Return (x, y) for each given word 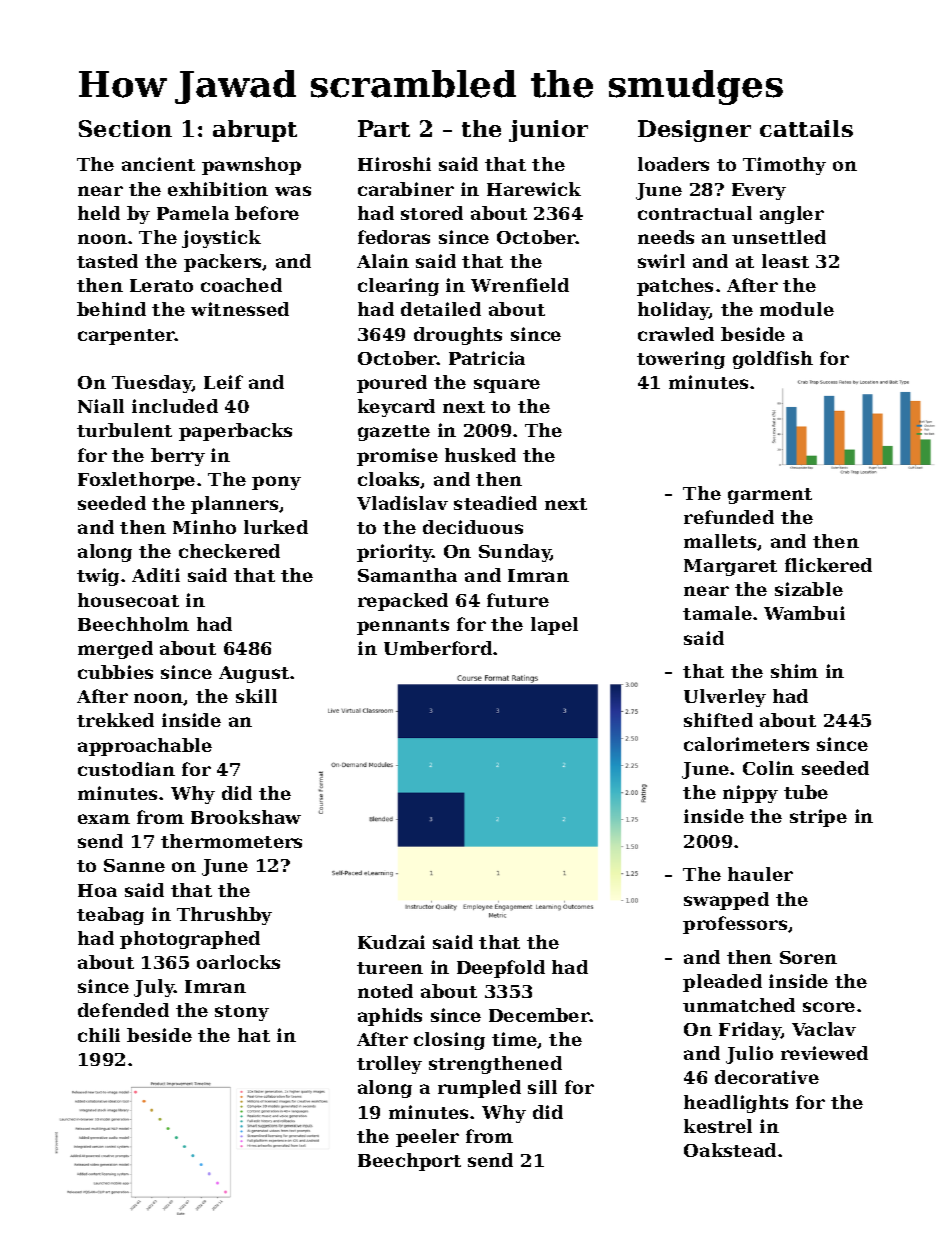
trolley (389, 1065)
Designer (694, 131)
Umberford (438, 648)
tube (806, 792)
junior (548, 131)
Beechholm (133, 624)
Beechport (409, 1162)
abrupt (255, 131)
